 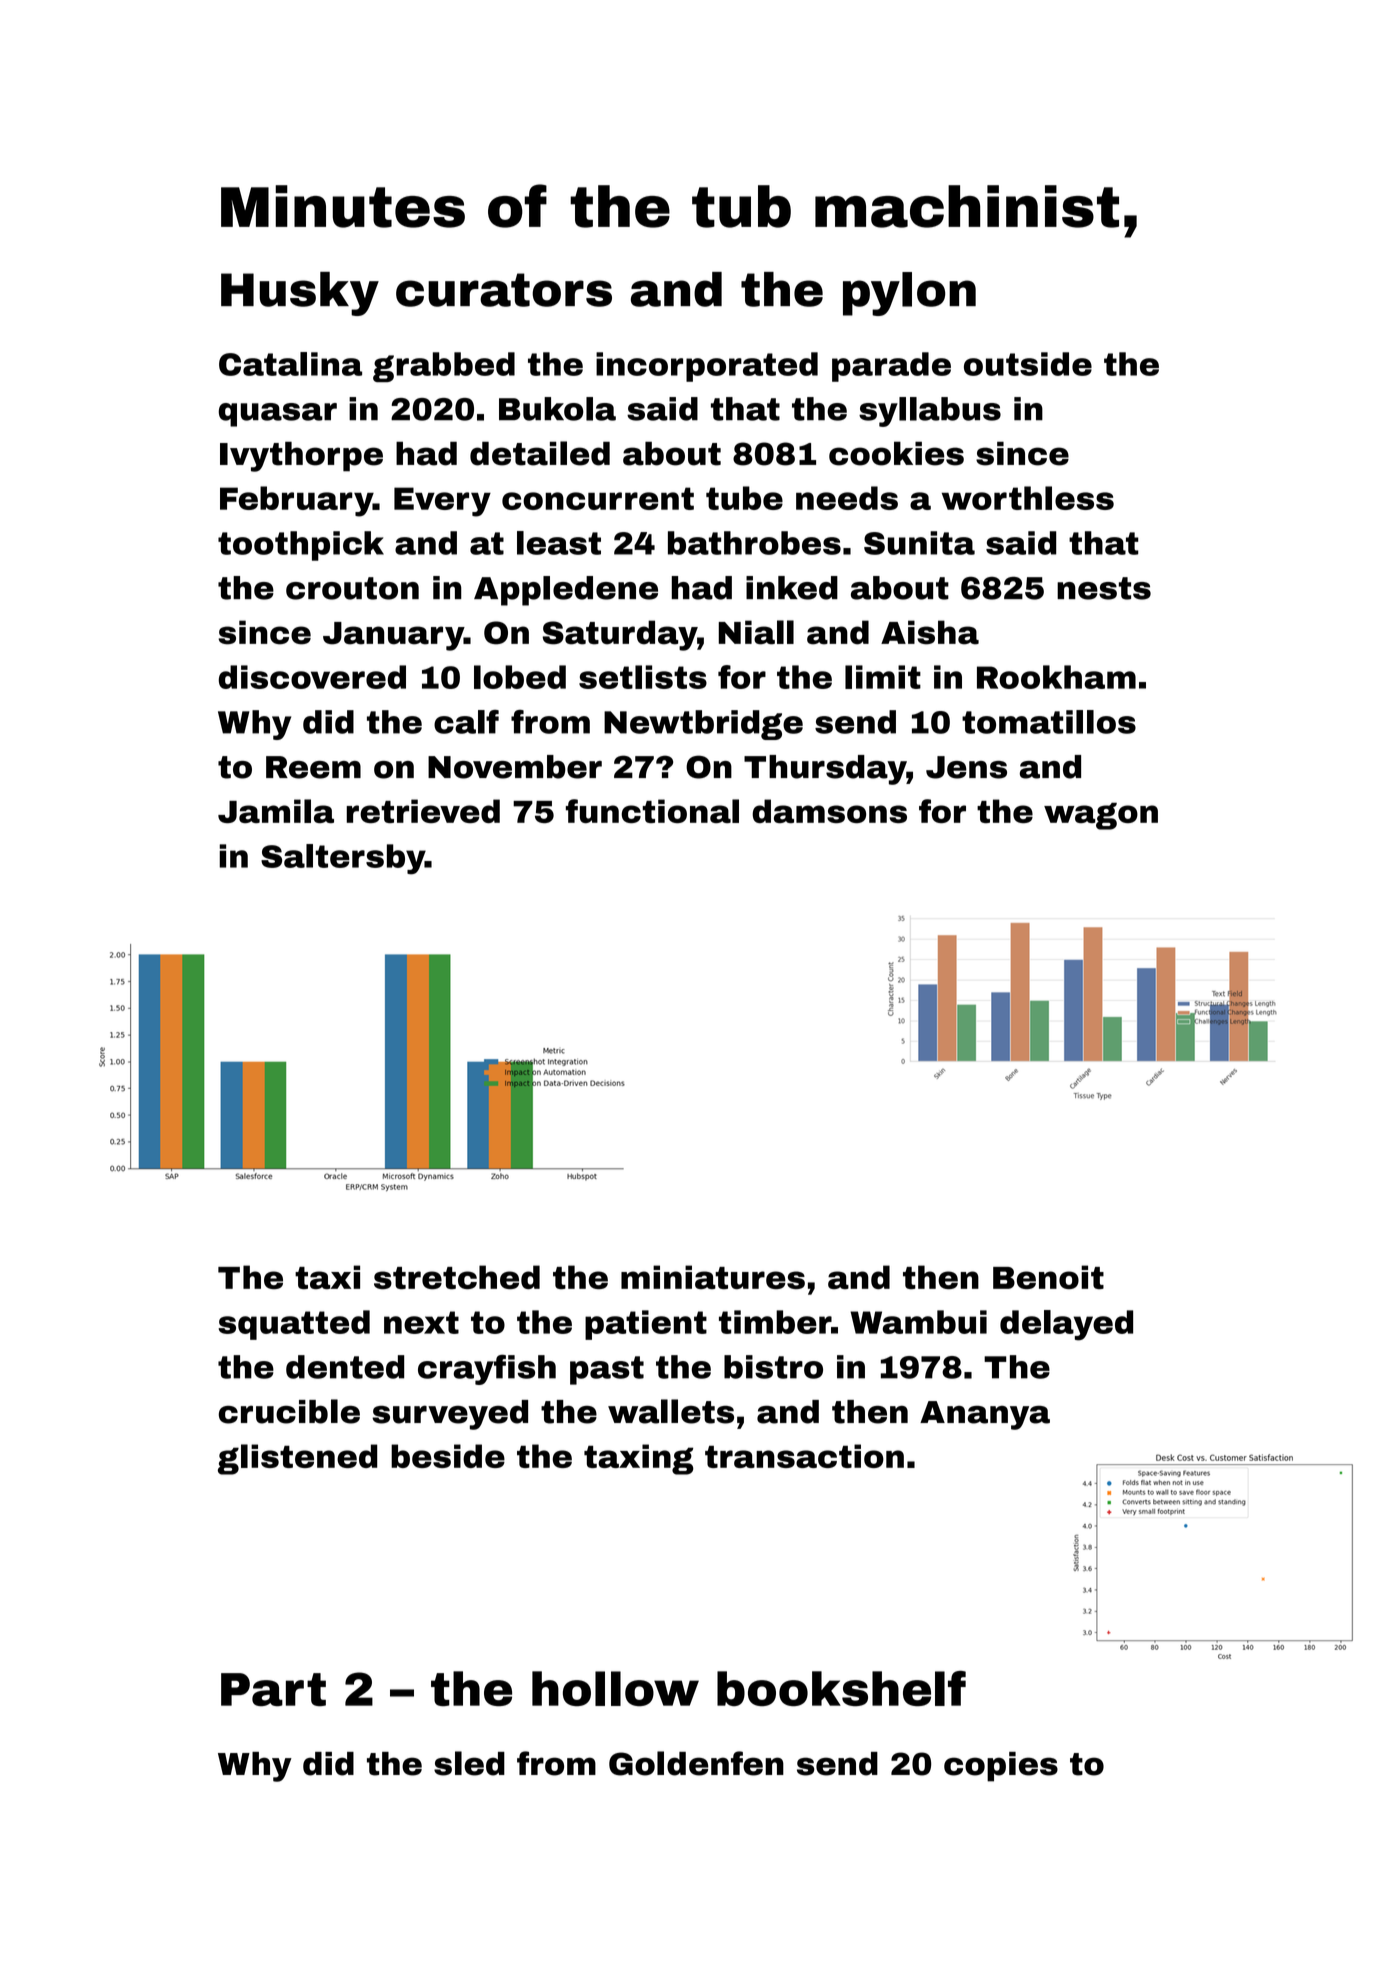 I want to click on Benoit, so click(x=1048, y=1277).
